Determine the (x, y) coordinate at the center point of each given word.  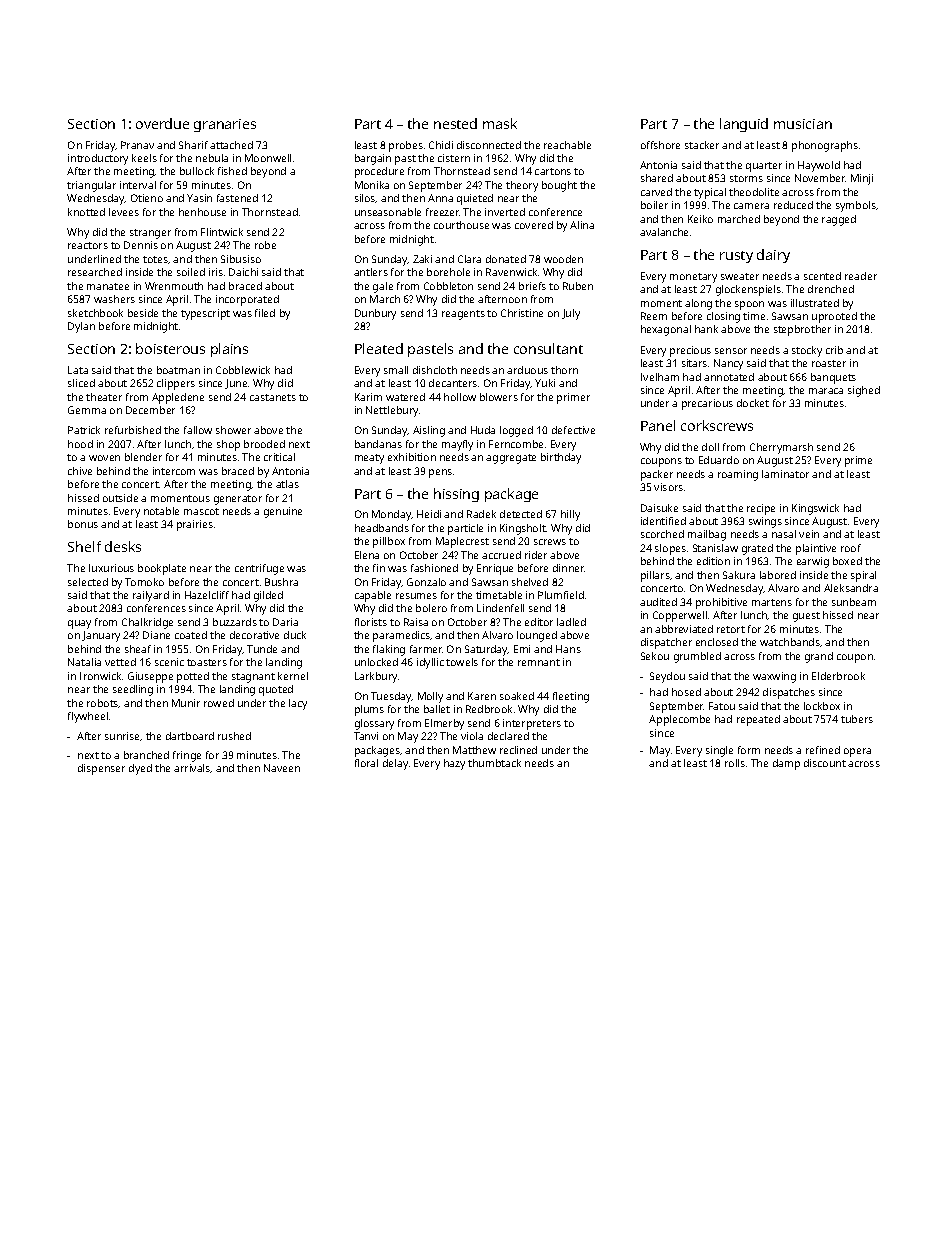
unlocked (376, 662)
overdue (162, 123)
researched (95, 272)
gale (383, 287)
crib (834, 350)
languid (744, 125)
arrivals (192, 768)
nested (455, 123)
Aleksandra (851, 588)
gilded (268, 596)
